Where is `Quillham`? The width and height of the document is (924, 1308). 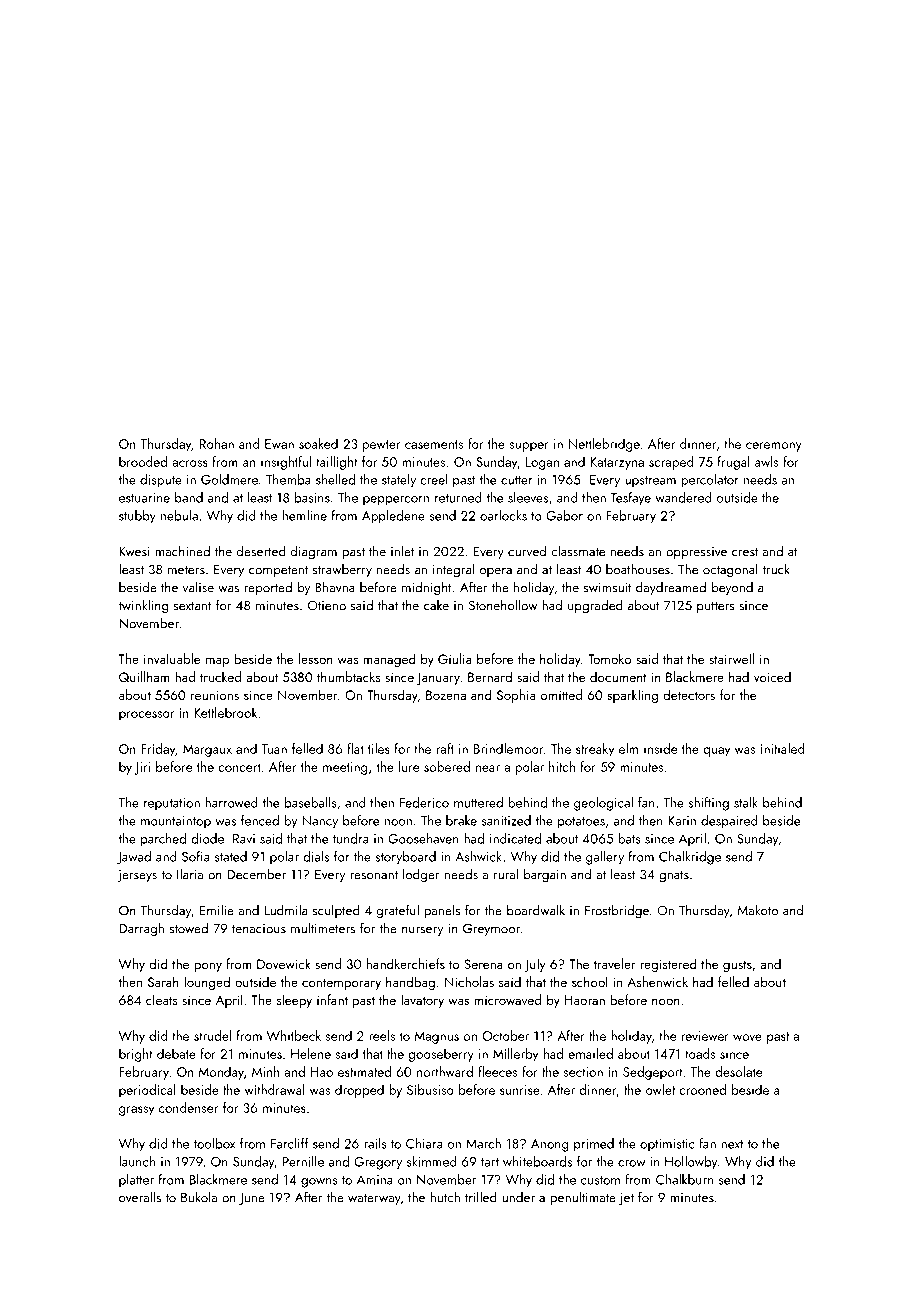
Quillham is located at coordinates (144, 676).
